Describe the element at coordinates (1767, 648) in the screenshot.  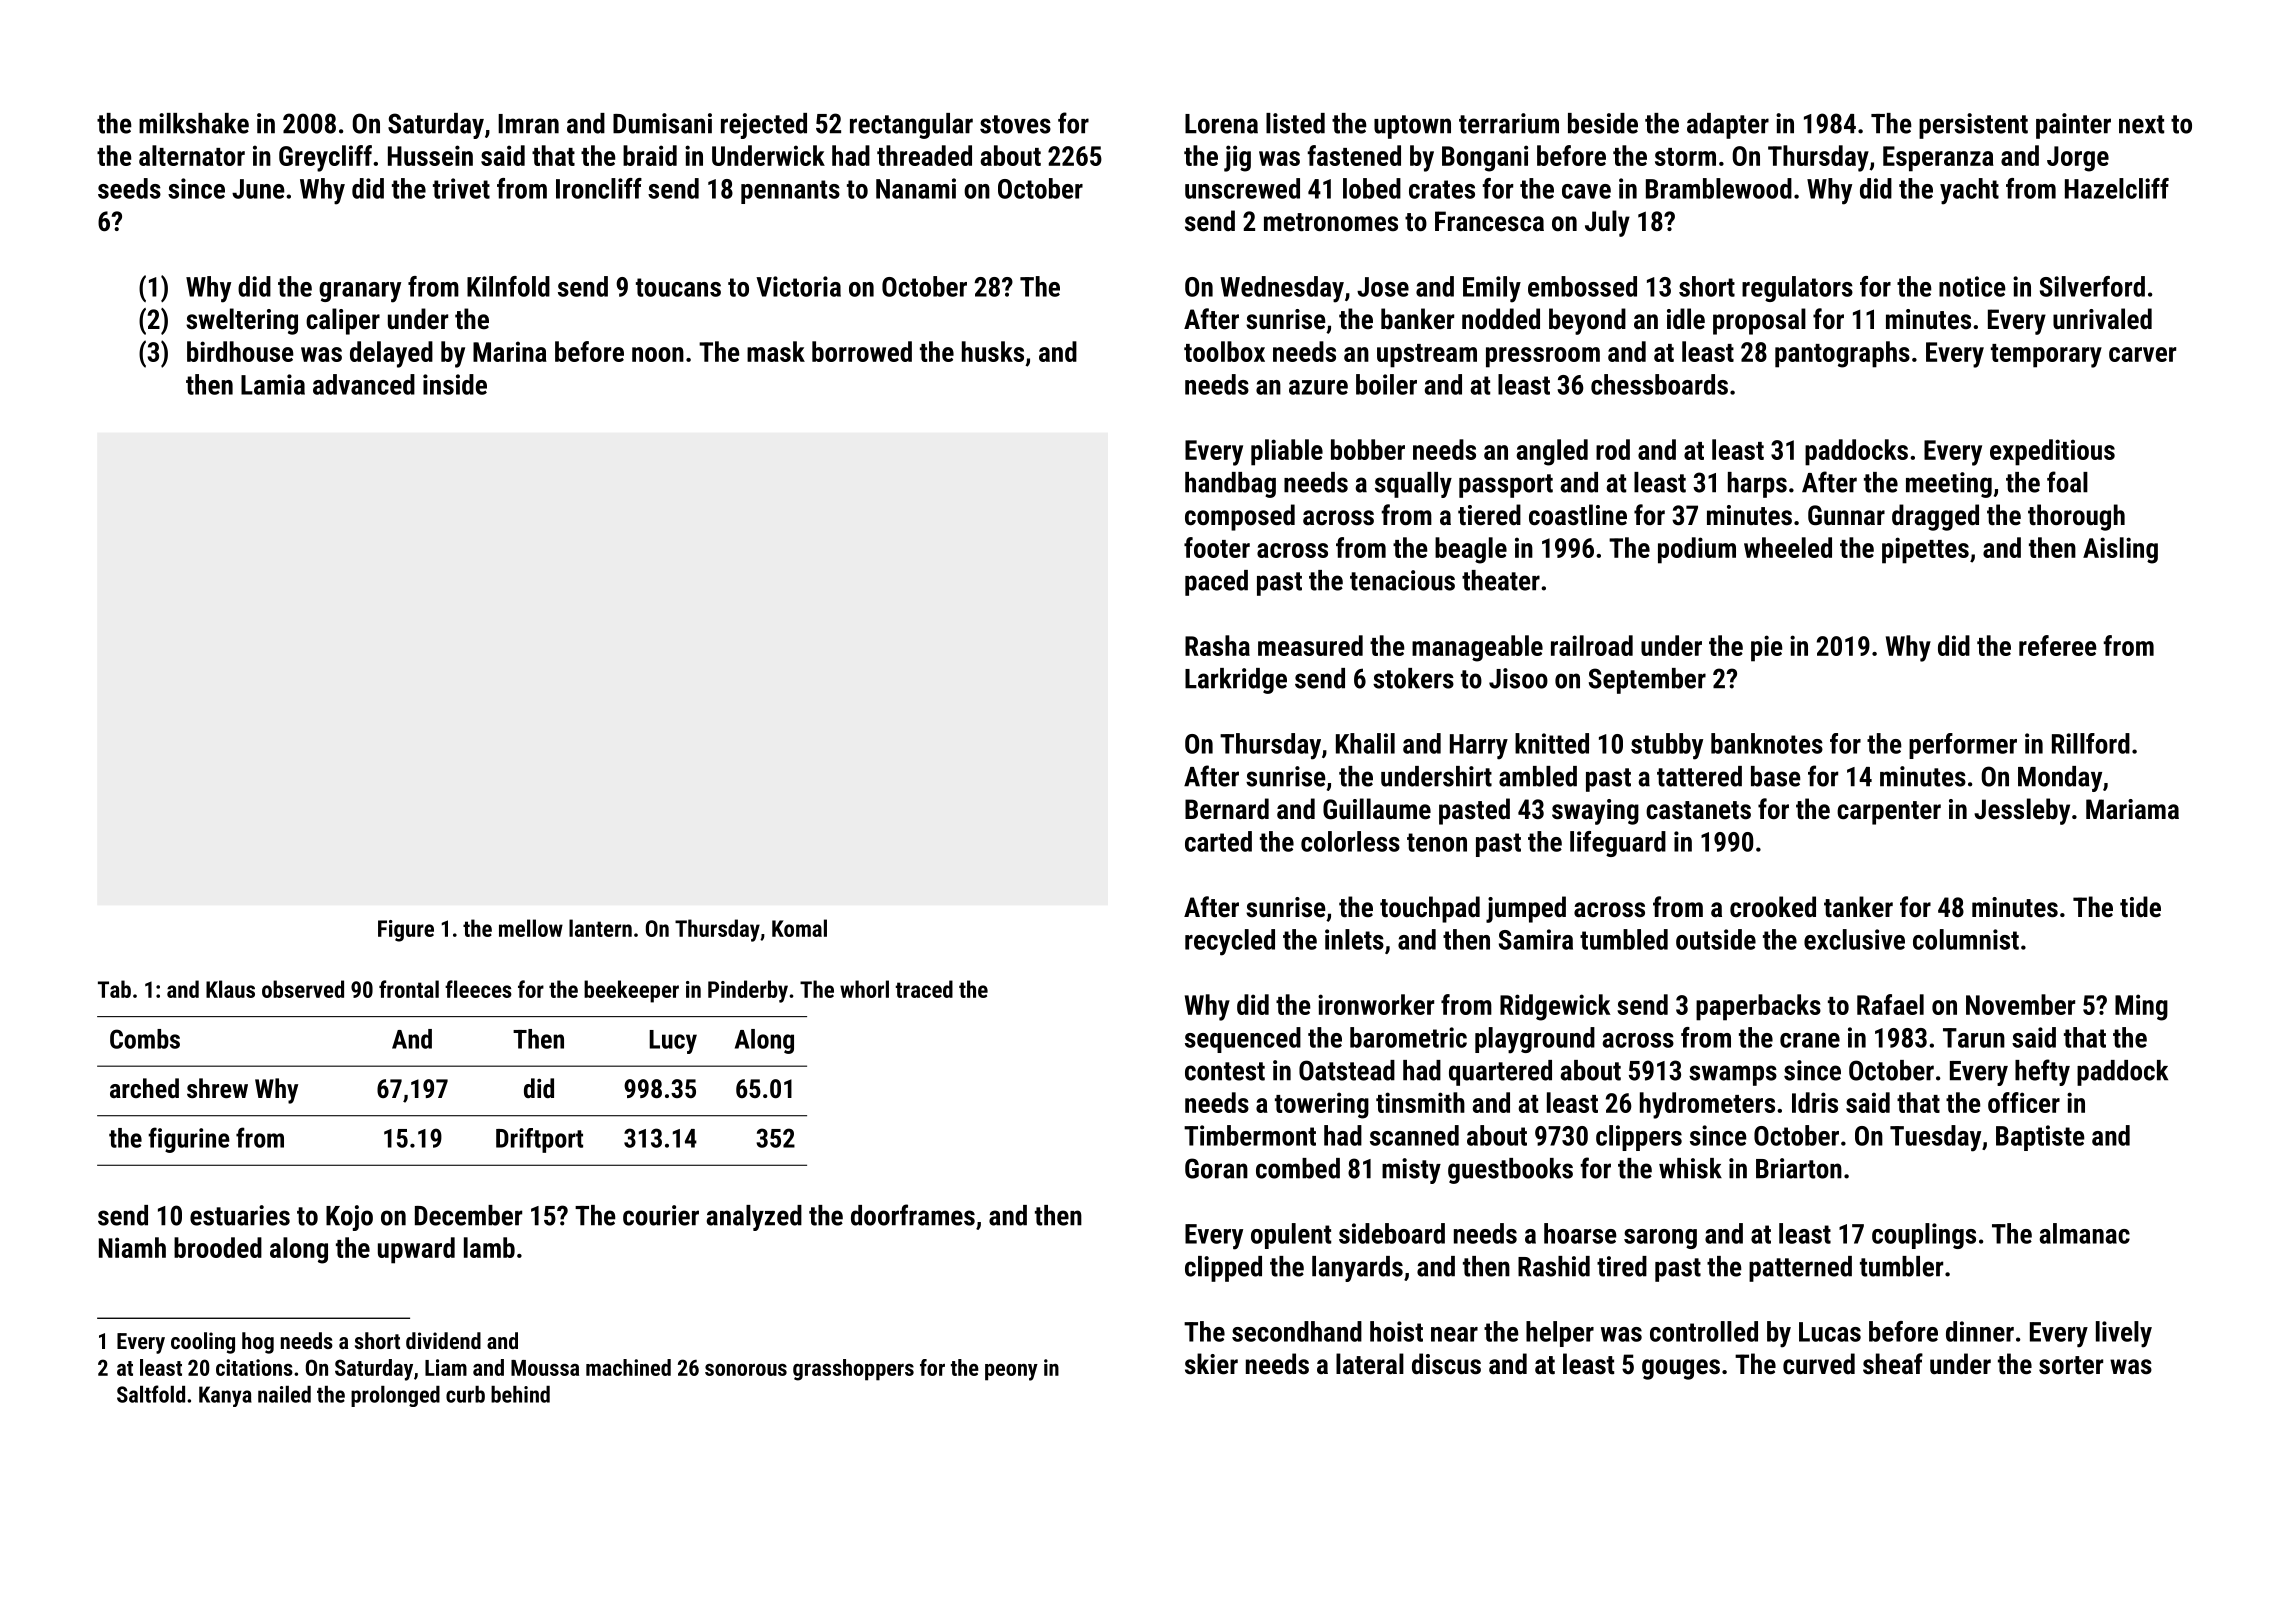
I see `pie` at that location.
